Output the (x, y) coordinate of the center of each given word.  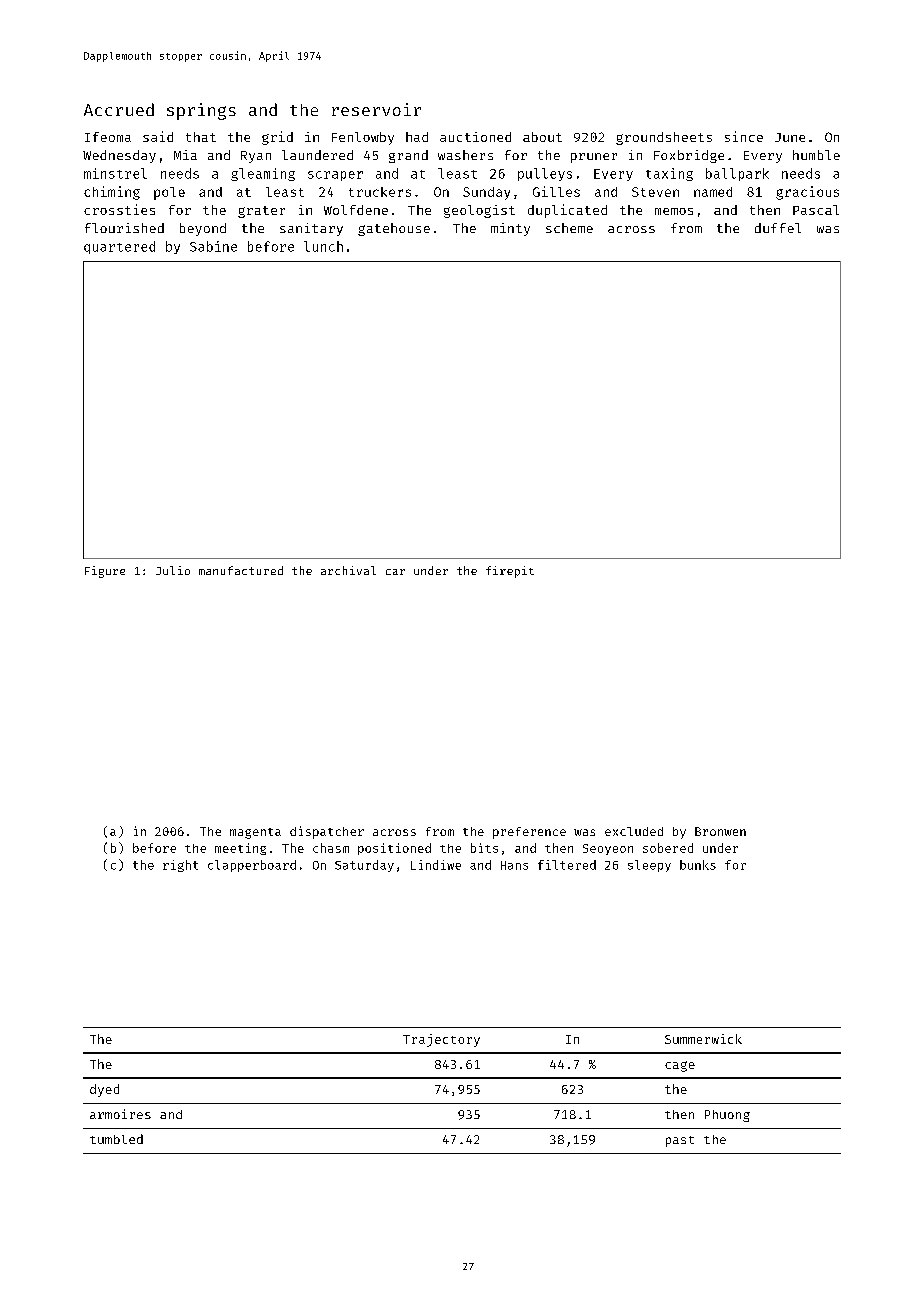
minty (510, 229)
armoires (120, 1114)
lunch (323, 246)
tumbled (116, 1139)
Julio (173, 570)
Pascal (816, 210)
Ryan (256, 157)
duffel (778, 228)
